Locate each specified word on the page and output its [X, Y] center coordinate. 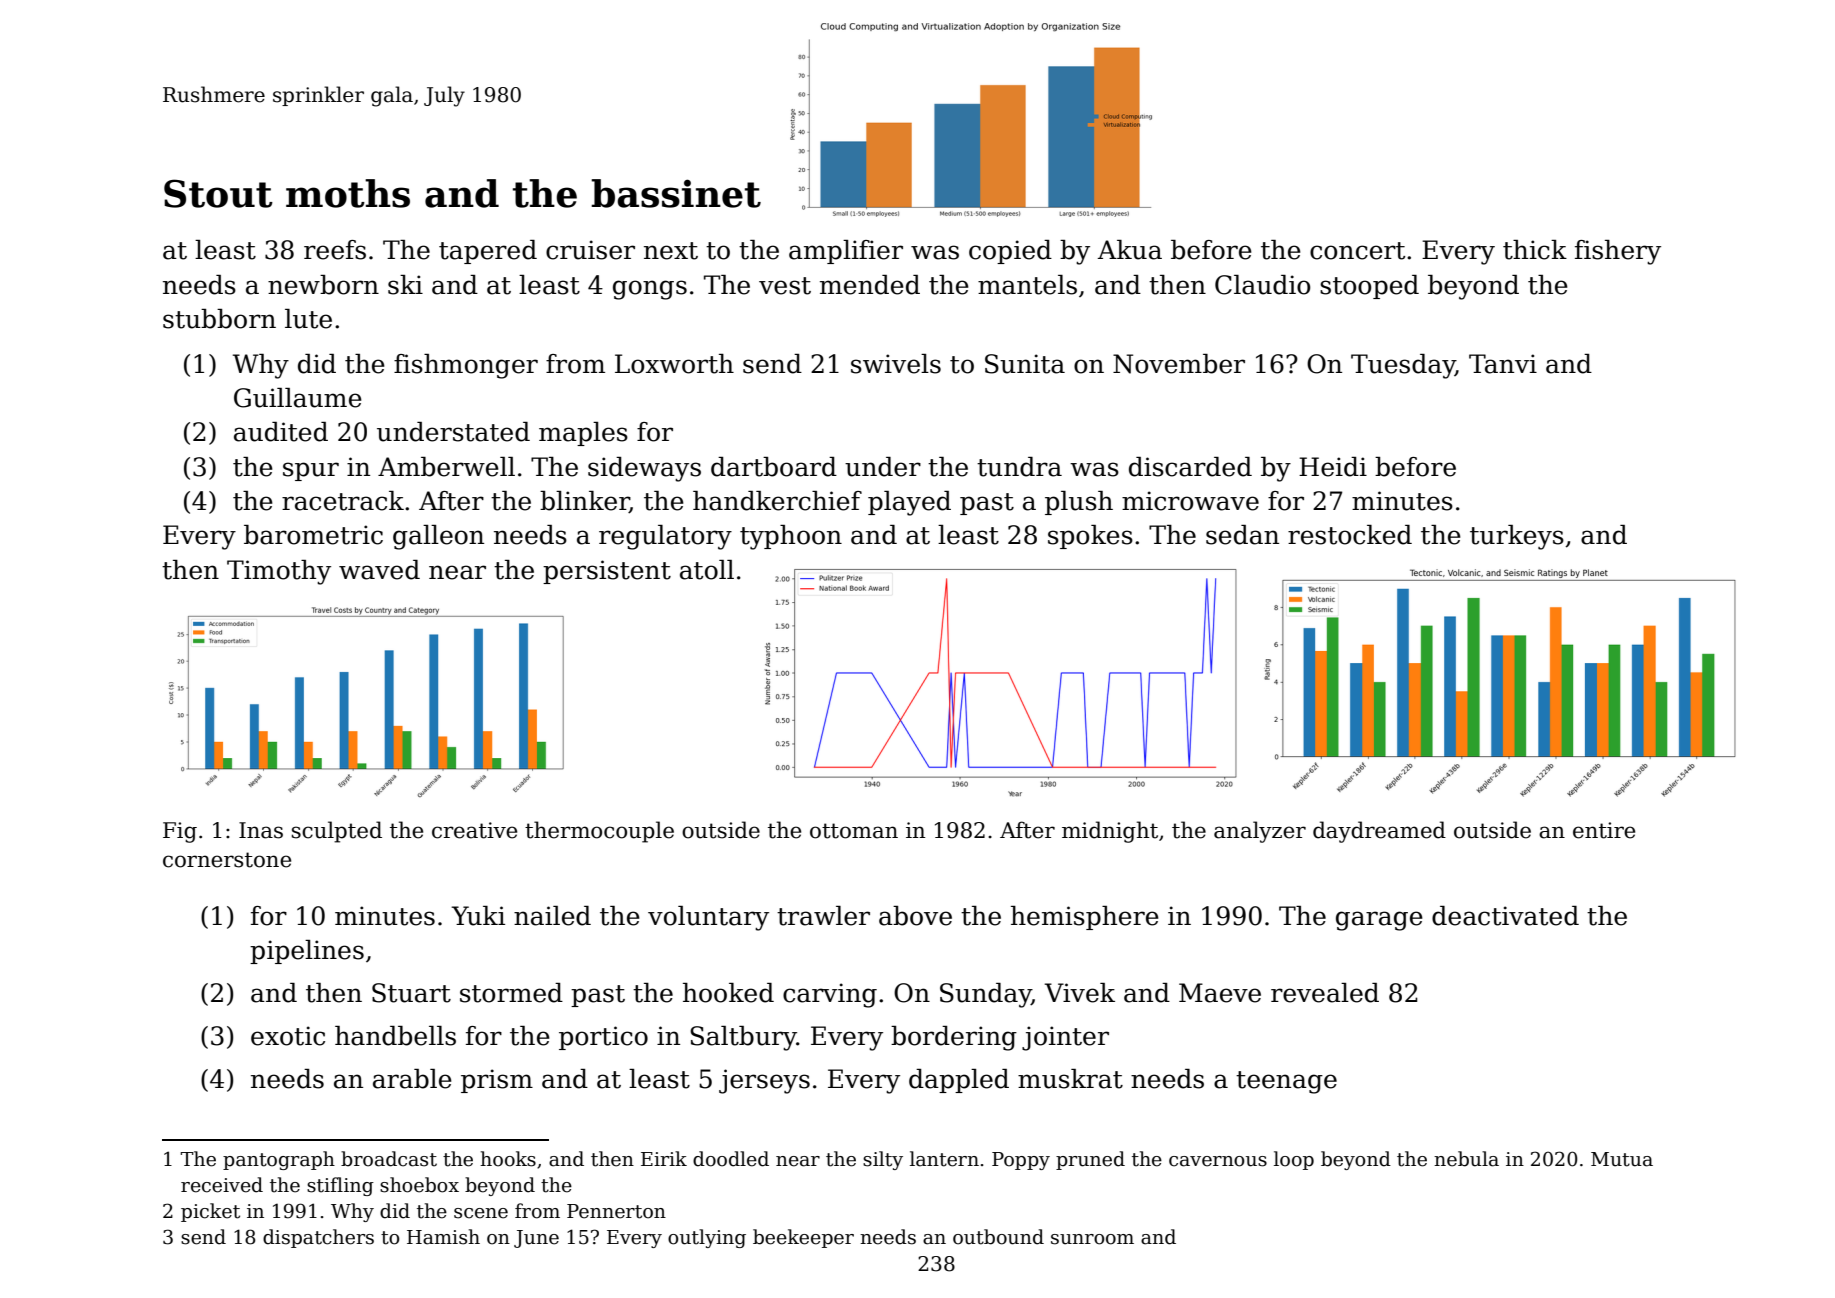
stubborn [219, 319]
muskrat [1070, 1079]
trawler [823, 916]
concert [1357, 251]
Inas [261, 830]
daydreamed [1379, 832]
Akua [1130, 250]
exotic [288, 1036]
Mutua [1622, 1159]
